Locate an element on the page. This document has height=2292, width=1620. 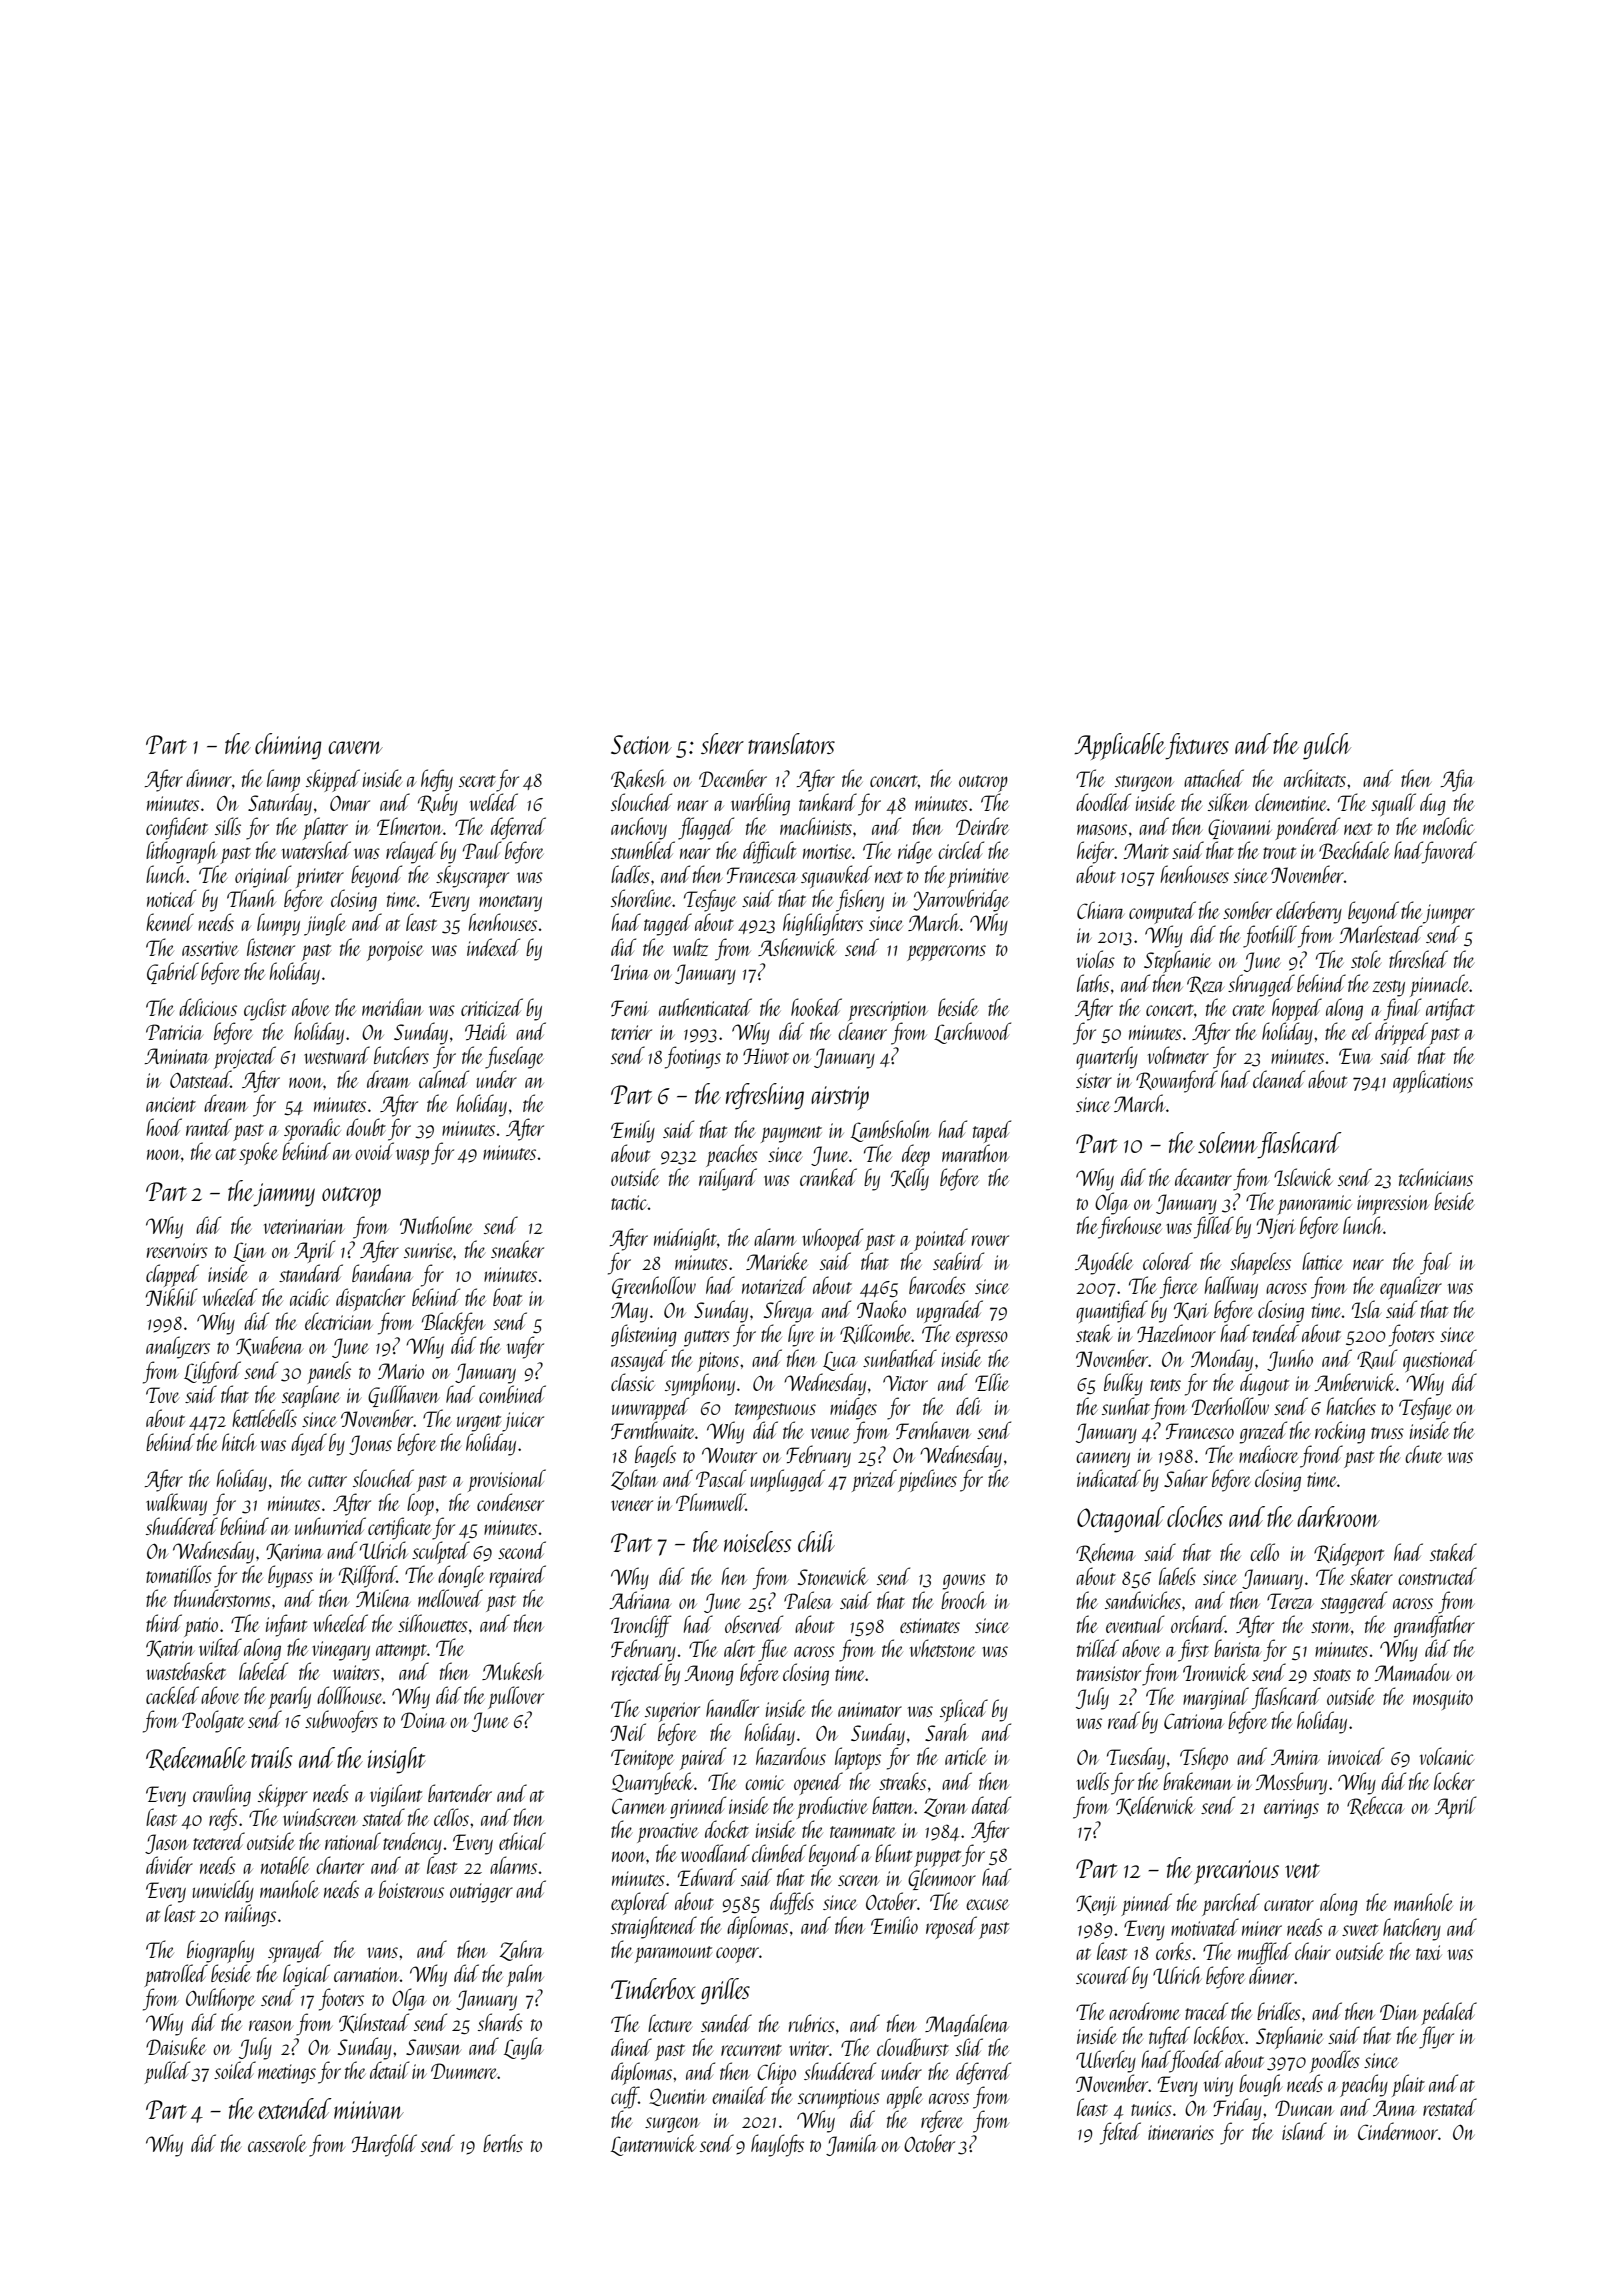
vans is located at coordinates (382, 1952).
